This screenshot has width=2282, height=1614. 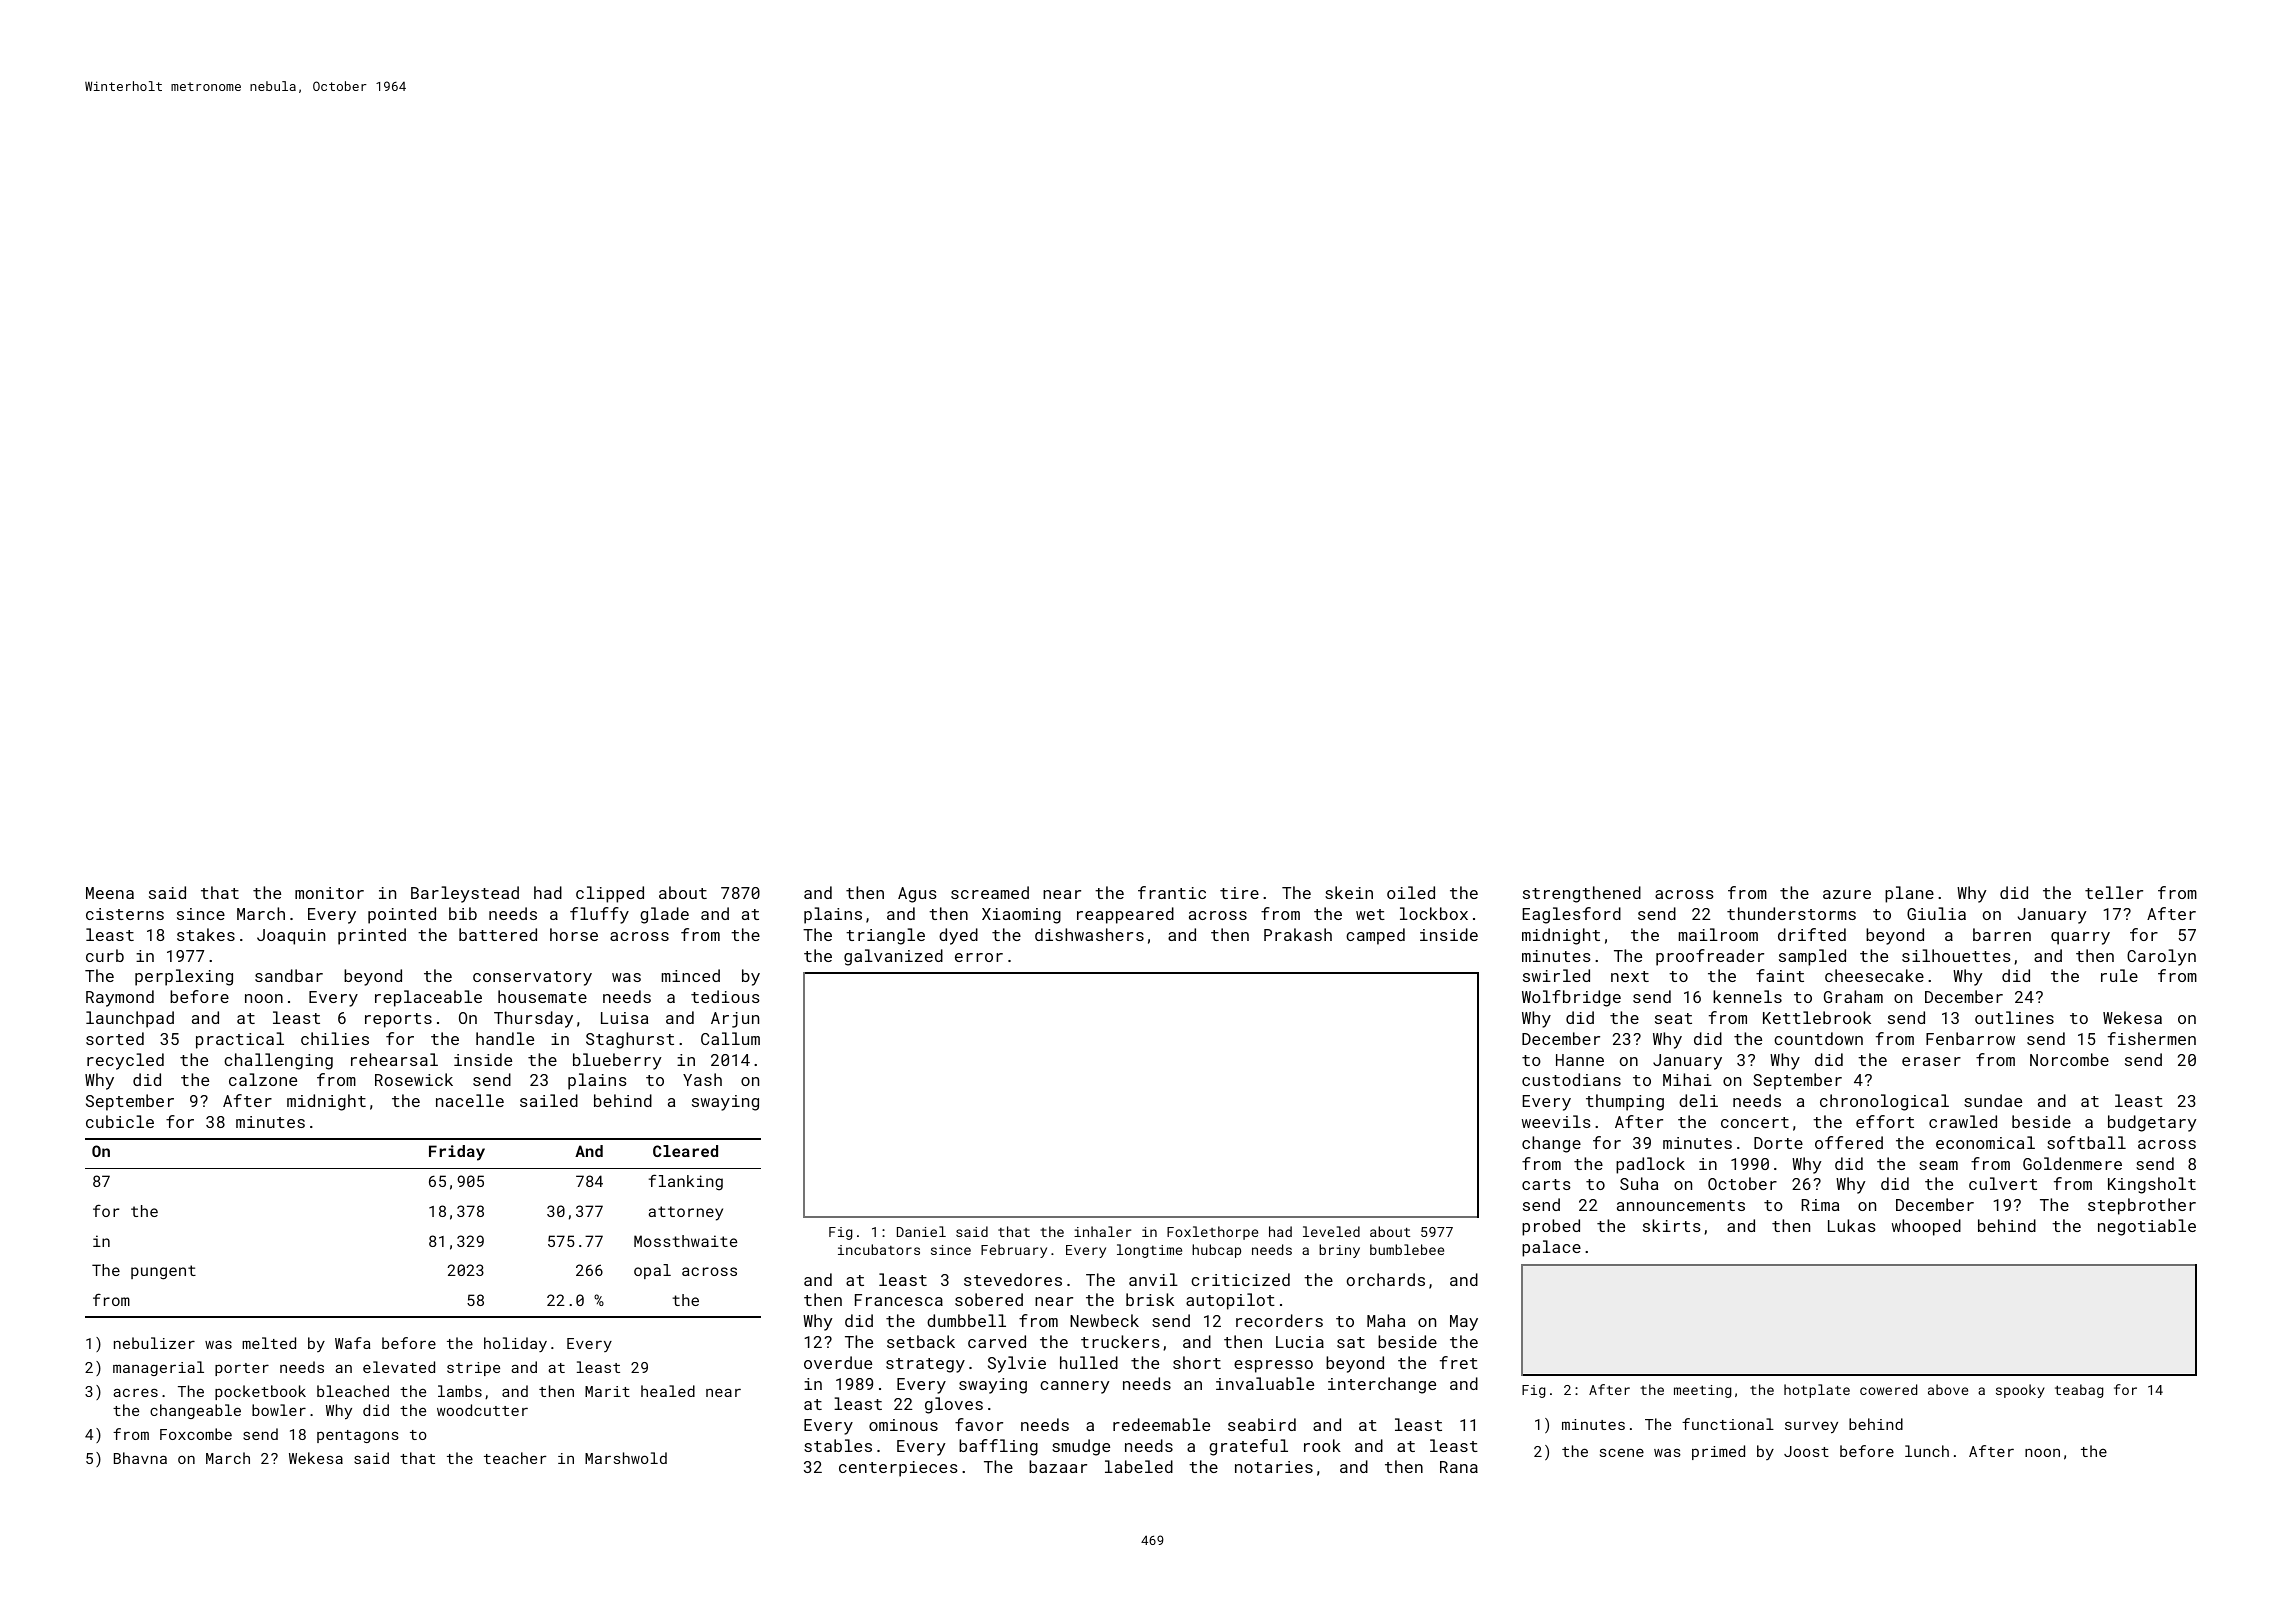 I want to click on teacher, so click(x=515, y=1458).
